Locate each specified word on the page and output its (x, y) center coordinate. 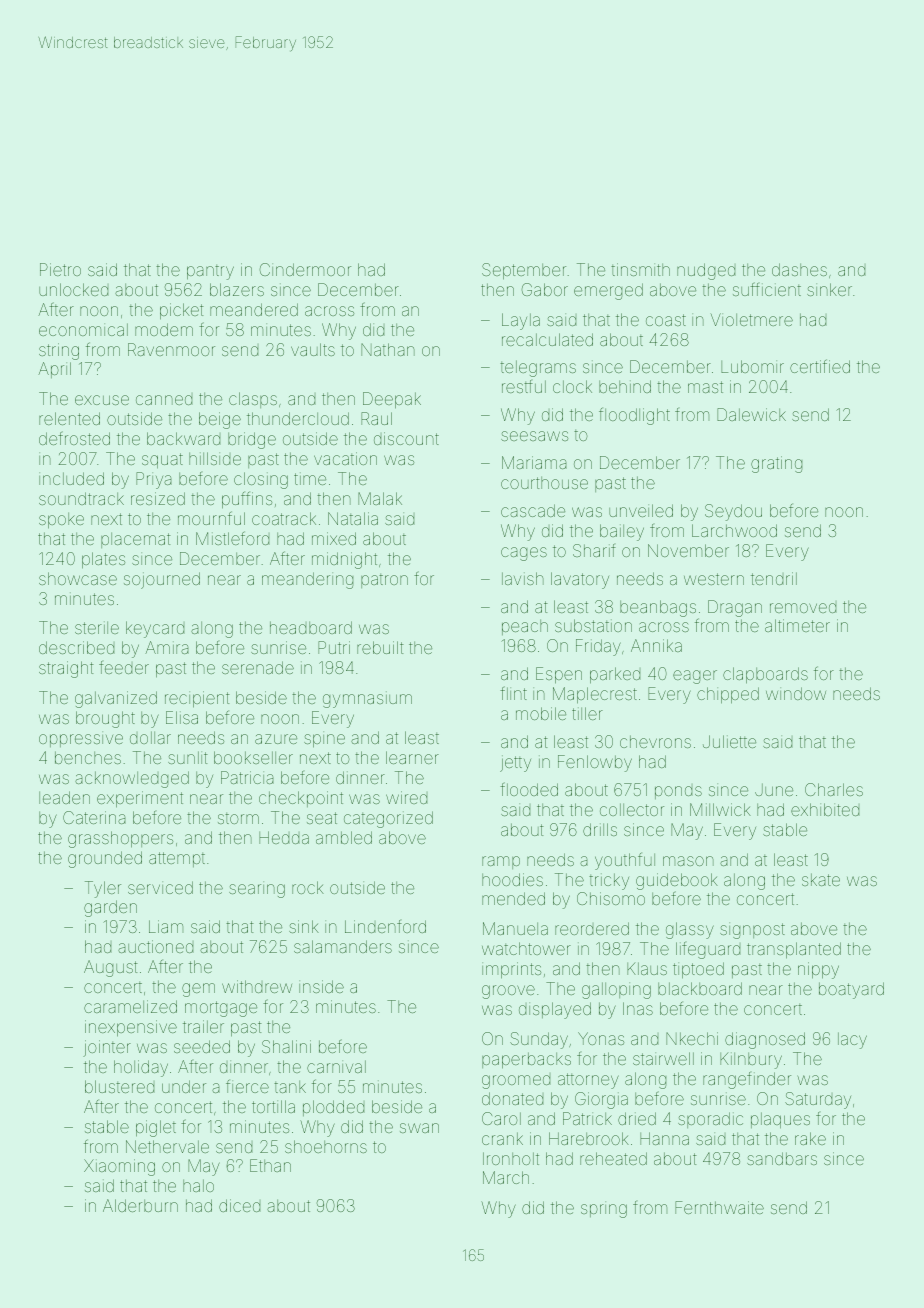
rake (810, 1138)
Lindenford (385, 926)
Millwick (720, 809)
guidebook (677, 881)
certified (820, 366)
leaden (64, 797)
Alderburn (140, 1205)
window (796, 693)
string (59, 351)
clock (572, 386)
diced (239, 1205)
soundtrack (81, 498)
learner (412, 757)
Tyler (103, 889)
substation (593, 625)
